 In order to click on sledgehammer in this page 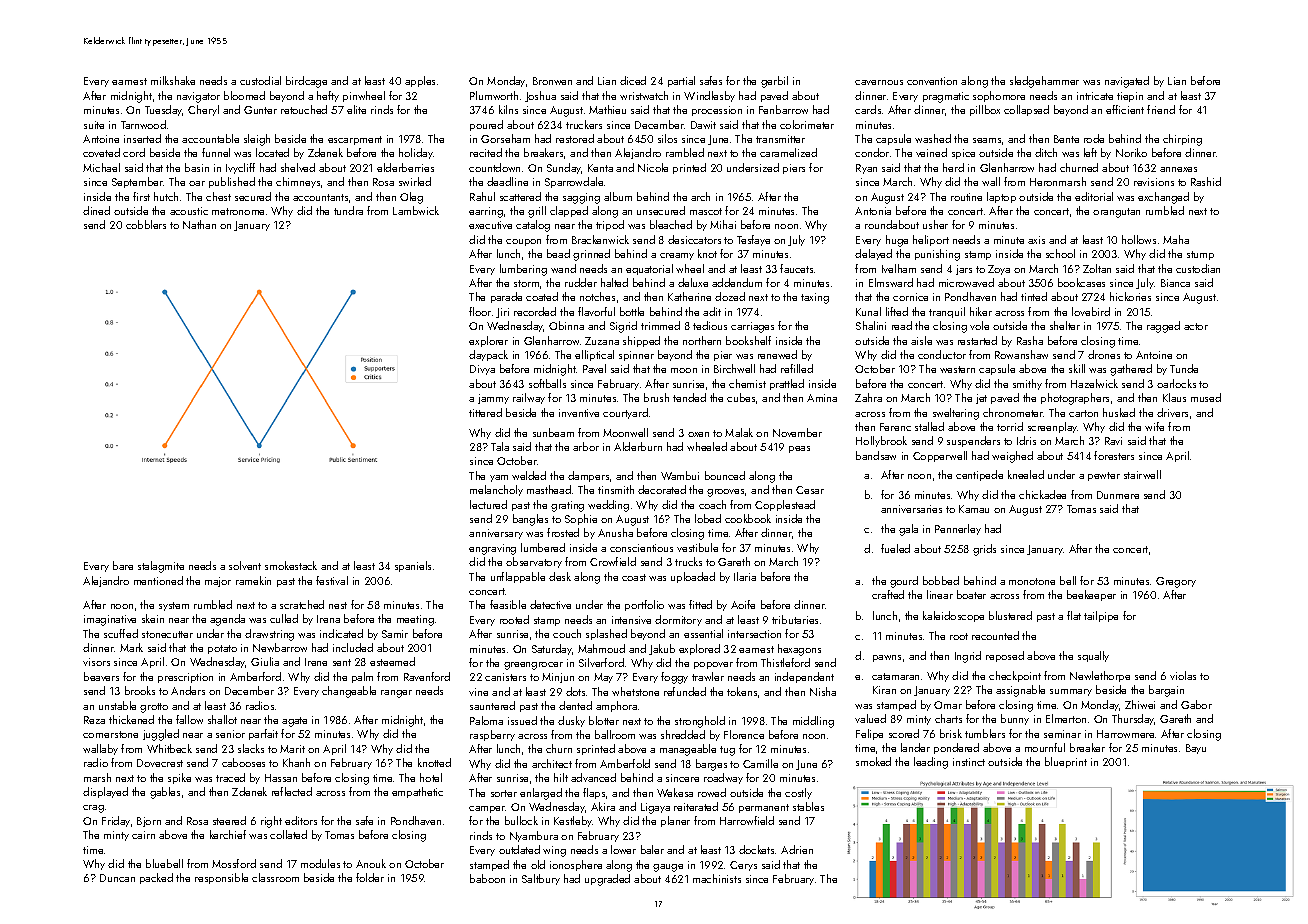, I will do `click(1044, 82)`.
